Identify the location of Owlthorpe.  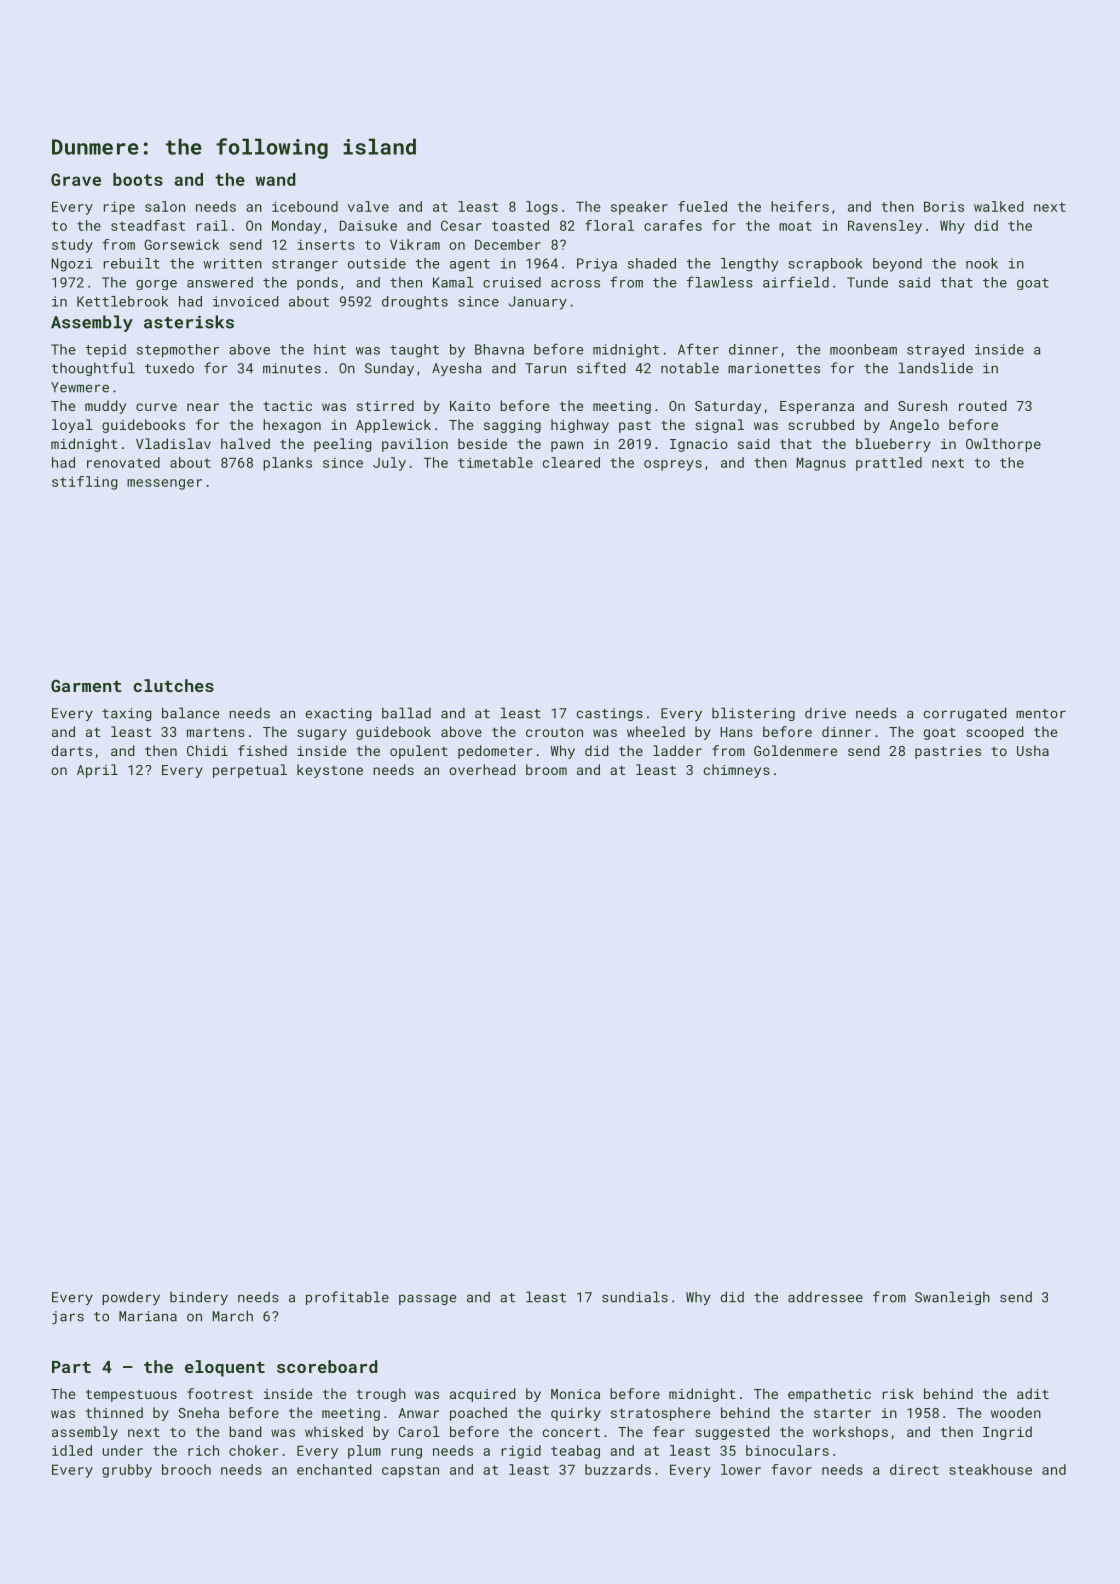
(1003, 445).
